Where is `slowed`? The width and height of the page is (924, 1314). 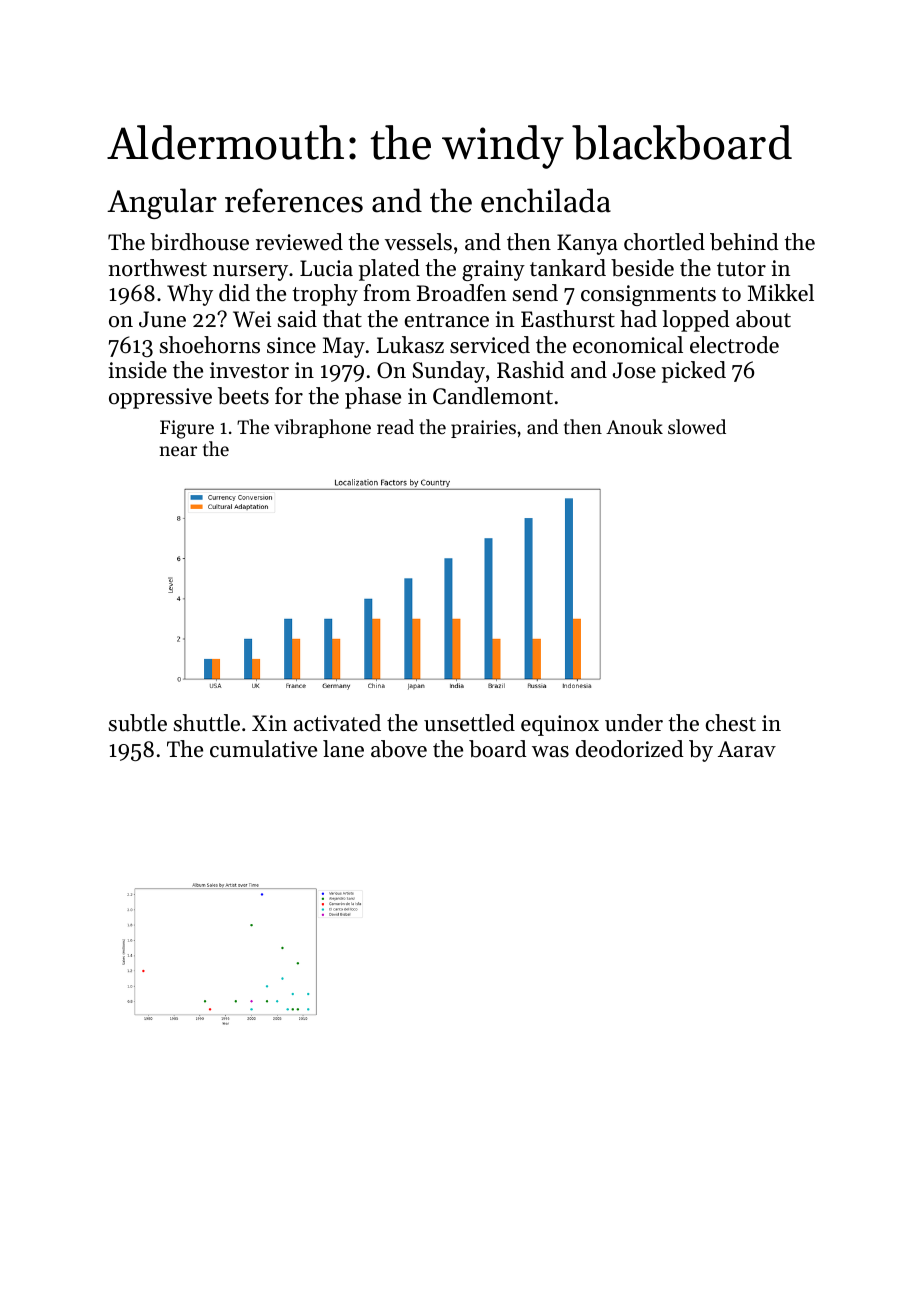
slowed is located at coordinates (697, 426).
